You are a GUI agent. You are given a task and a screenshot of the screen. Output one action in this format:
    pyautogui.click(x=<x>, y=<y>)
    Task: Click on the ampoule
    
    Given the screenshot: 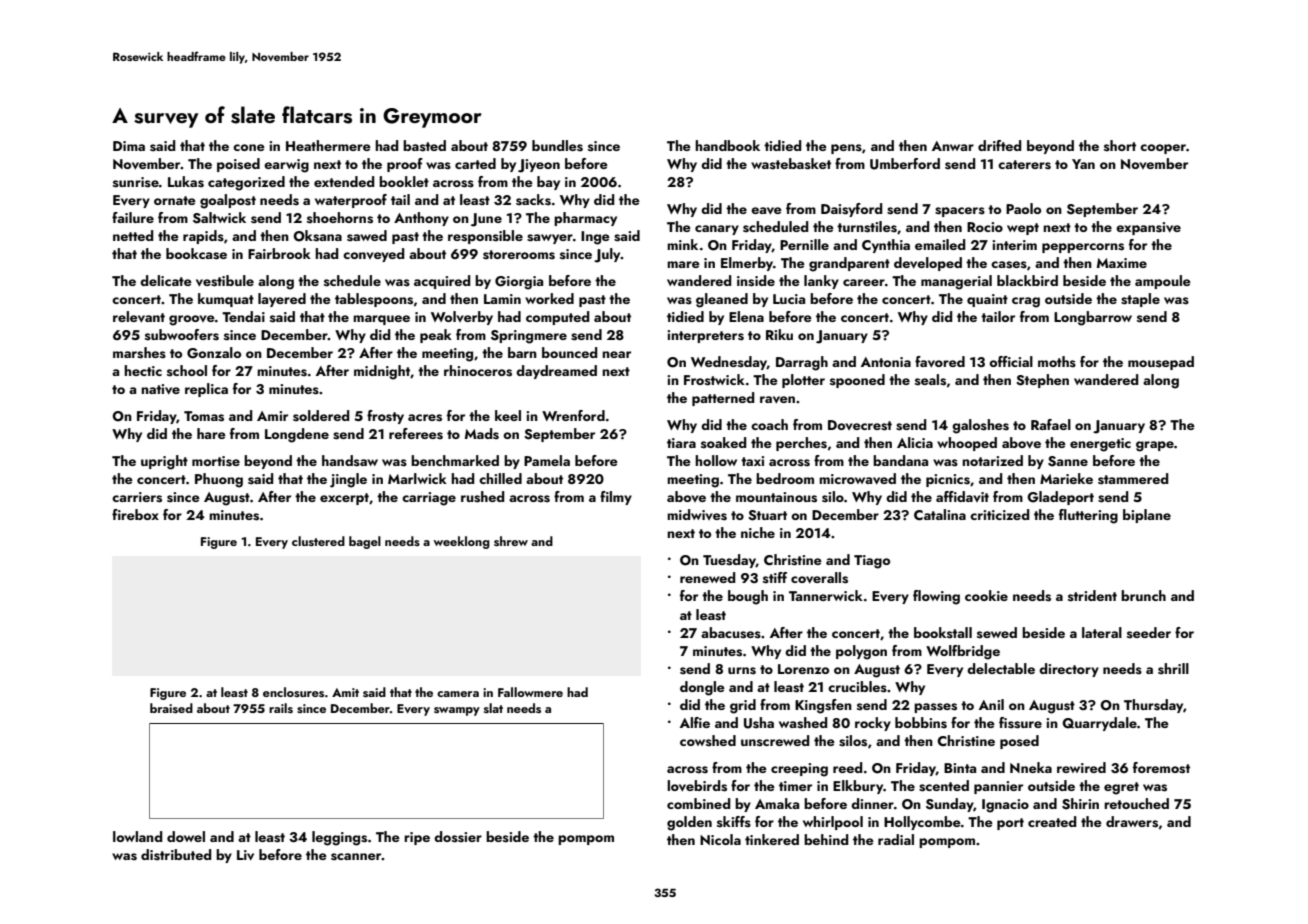 What is the action you would take?
    pyautogui.click(x=1163, y=282)
